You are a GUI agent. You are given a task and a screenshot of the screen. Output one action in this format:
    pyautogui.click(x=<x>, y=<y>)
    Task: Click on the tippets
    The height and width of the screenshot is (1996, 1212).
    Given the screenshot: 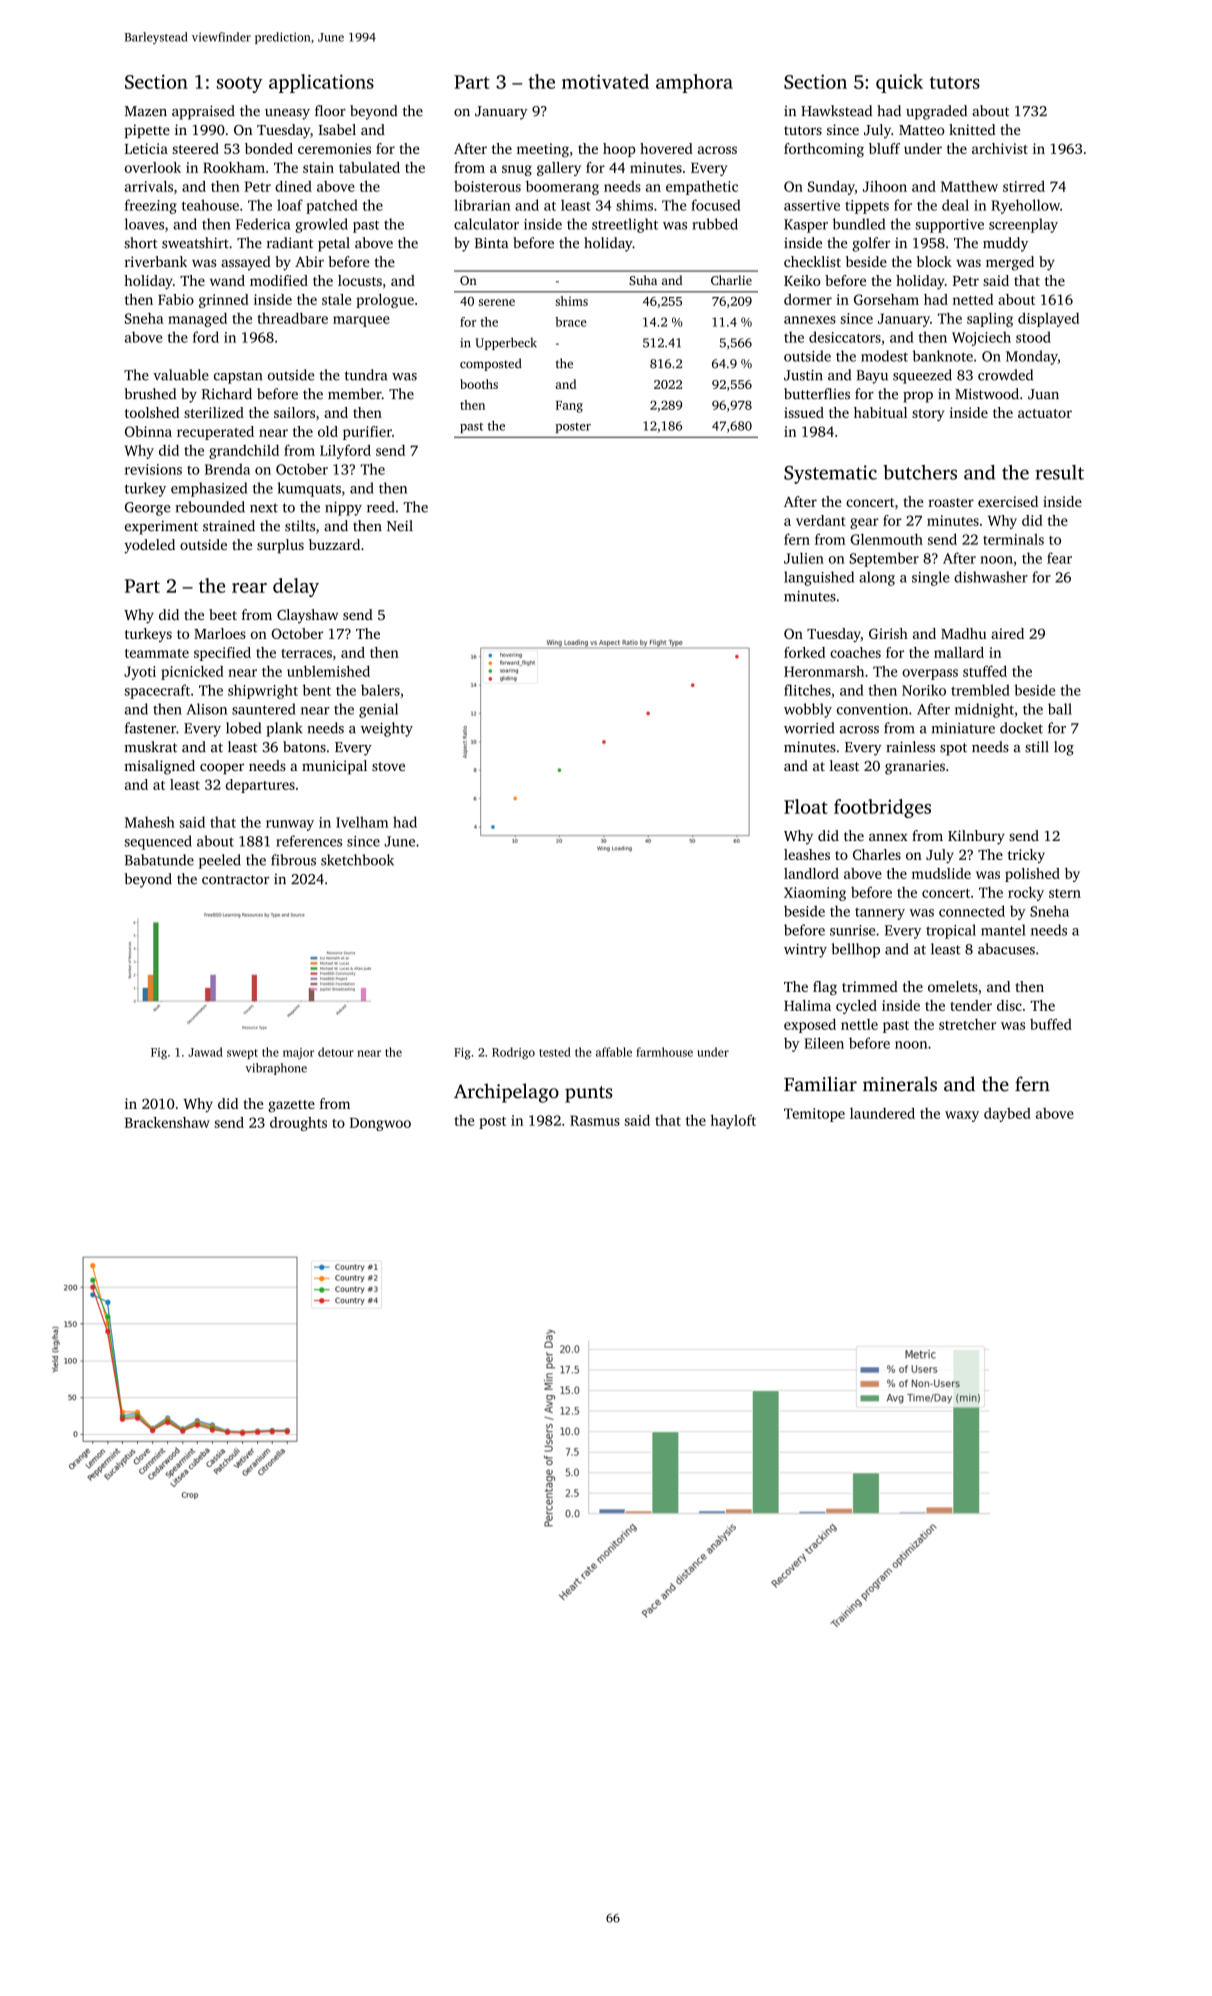 What is the action you would take?
    pyautogui.click(x=867, y=207)
